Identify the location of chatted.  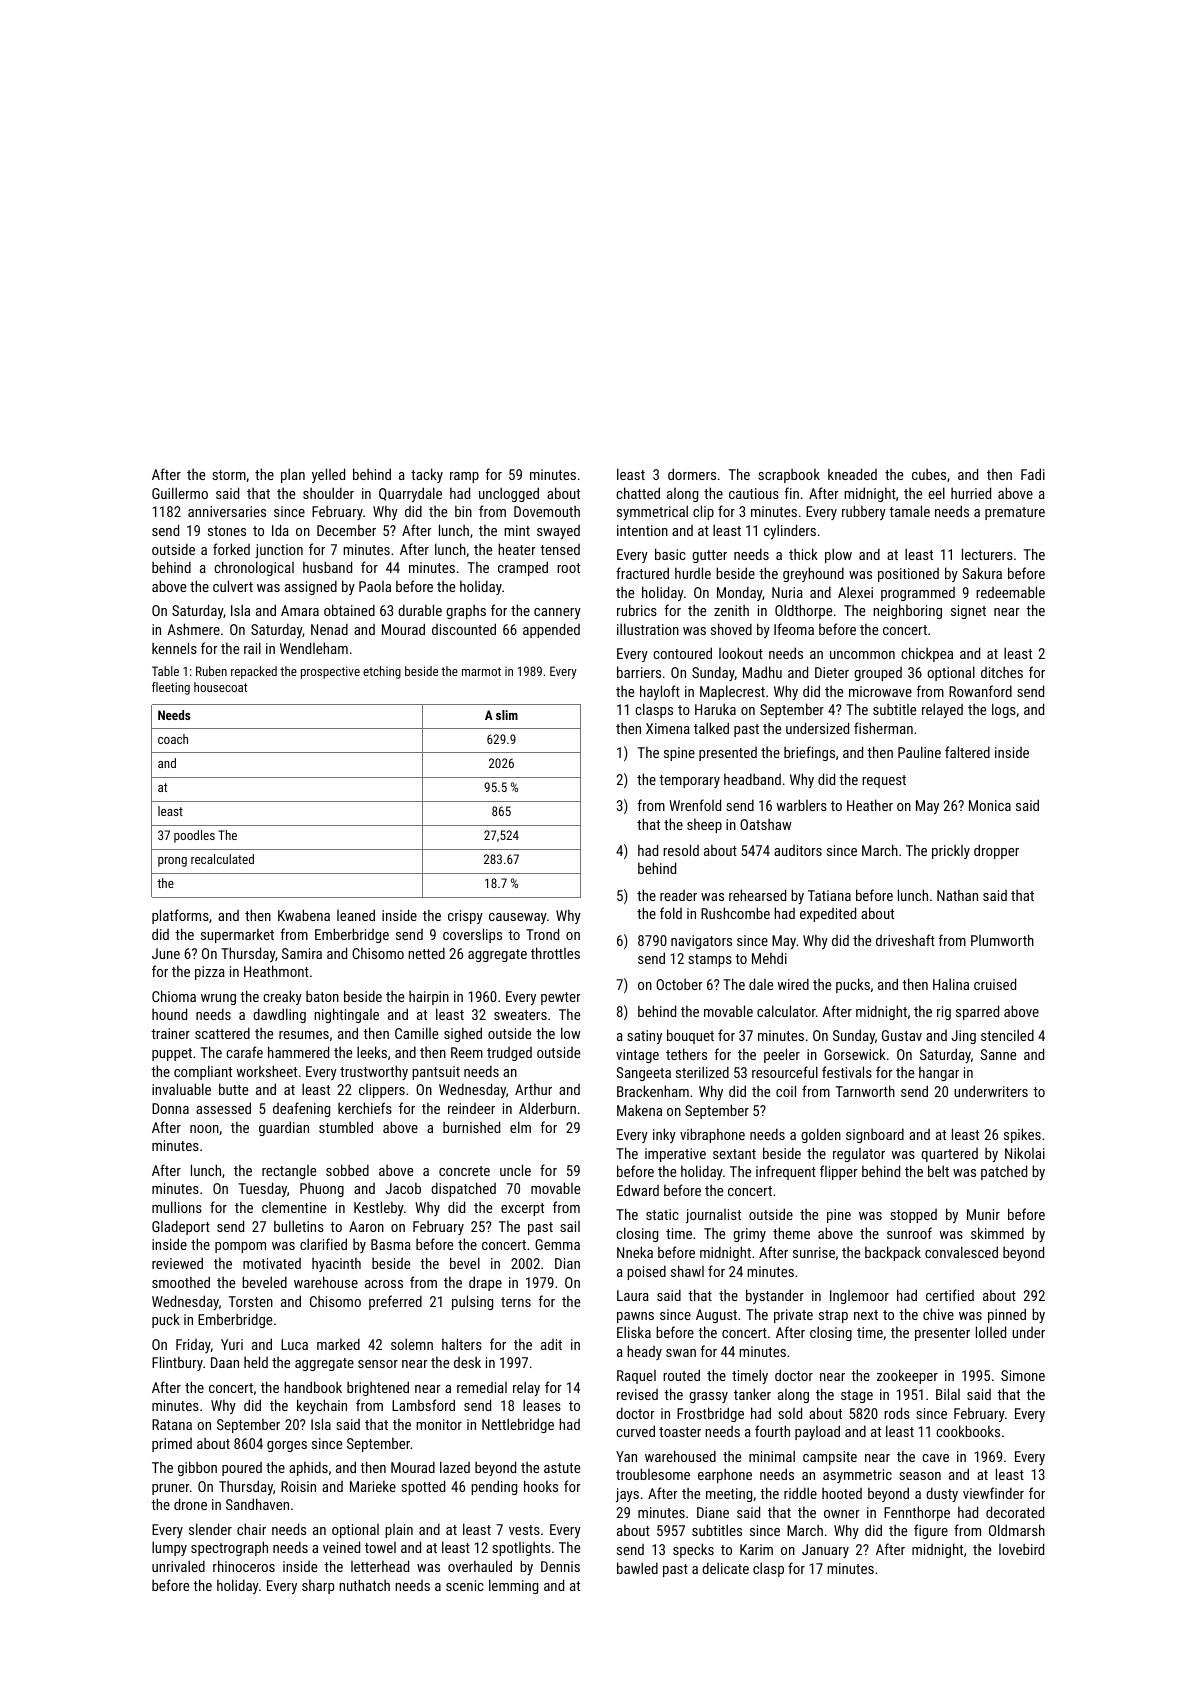
(638, 493).
